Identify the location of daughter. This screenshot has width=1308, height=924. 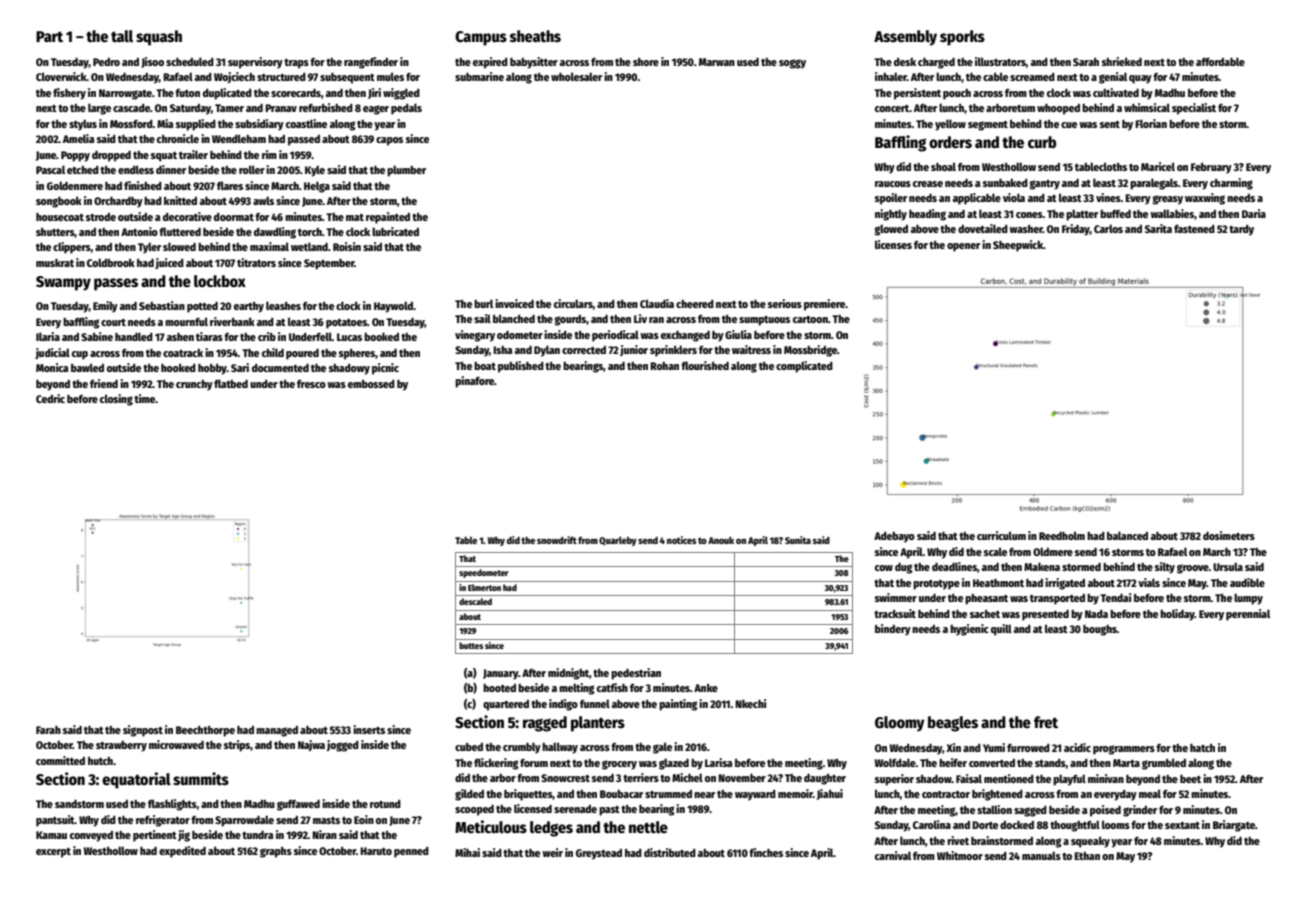
(825, 779).
